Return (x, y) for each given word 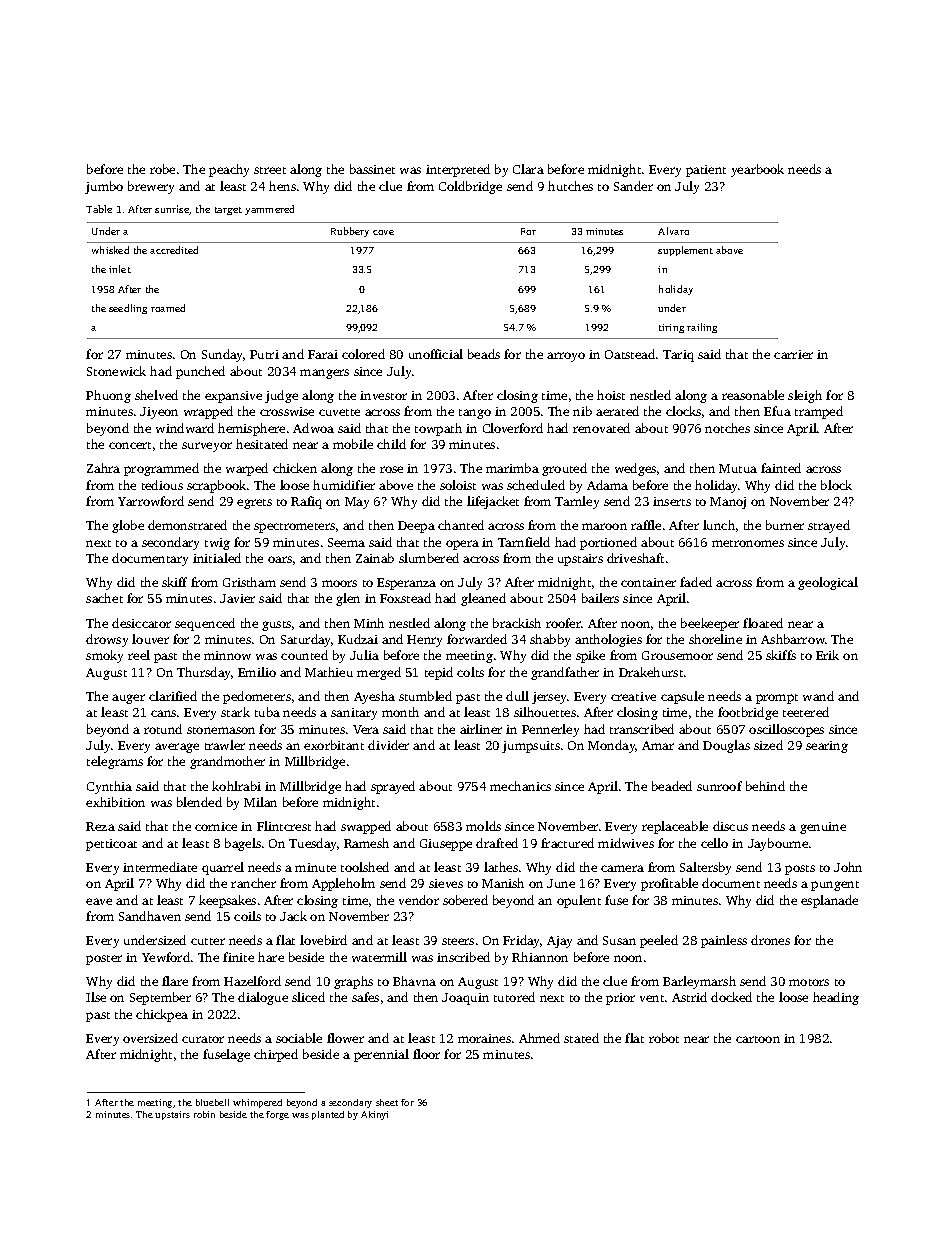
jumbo (104, 187)
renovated (601, 428)
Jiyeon (159, 413)
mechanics (520, 786)
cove (383, 232)
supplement (685, 251)
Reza (100, 826)
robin (204, 1114)
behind (765, 786)
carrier (793, 354)
